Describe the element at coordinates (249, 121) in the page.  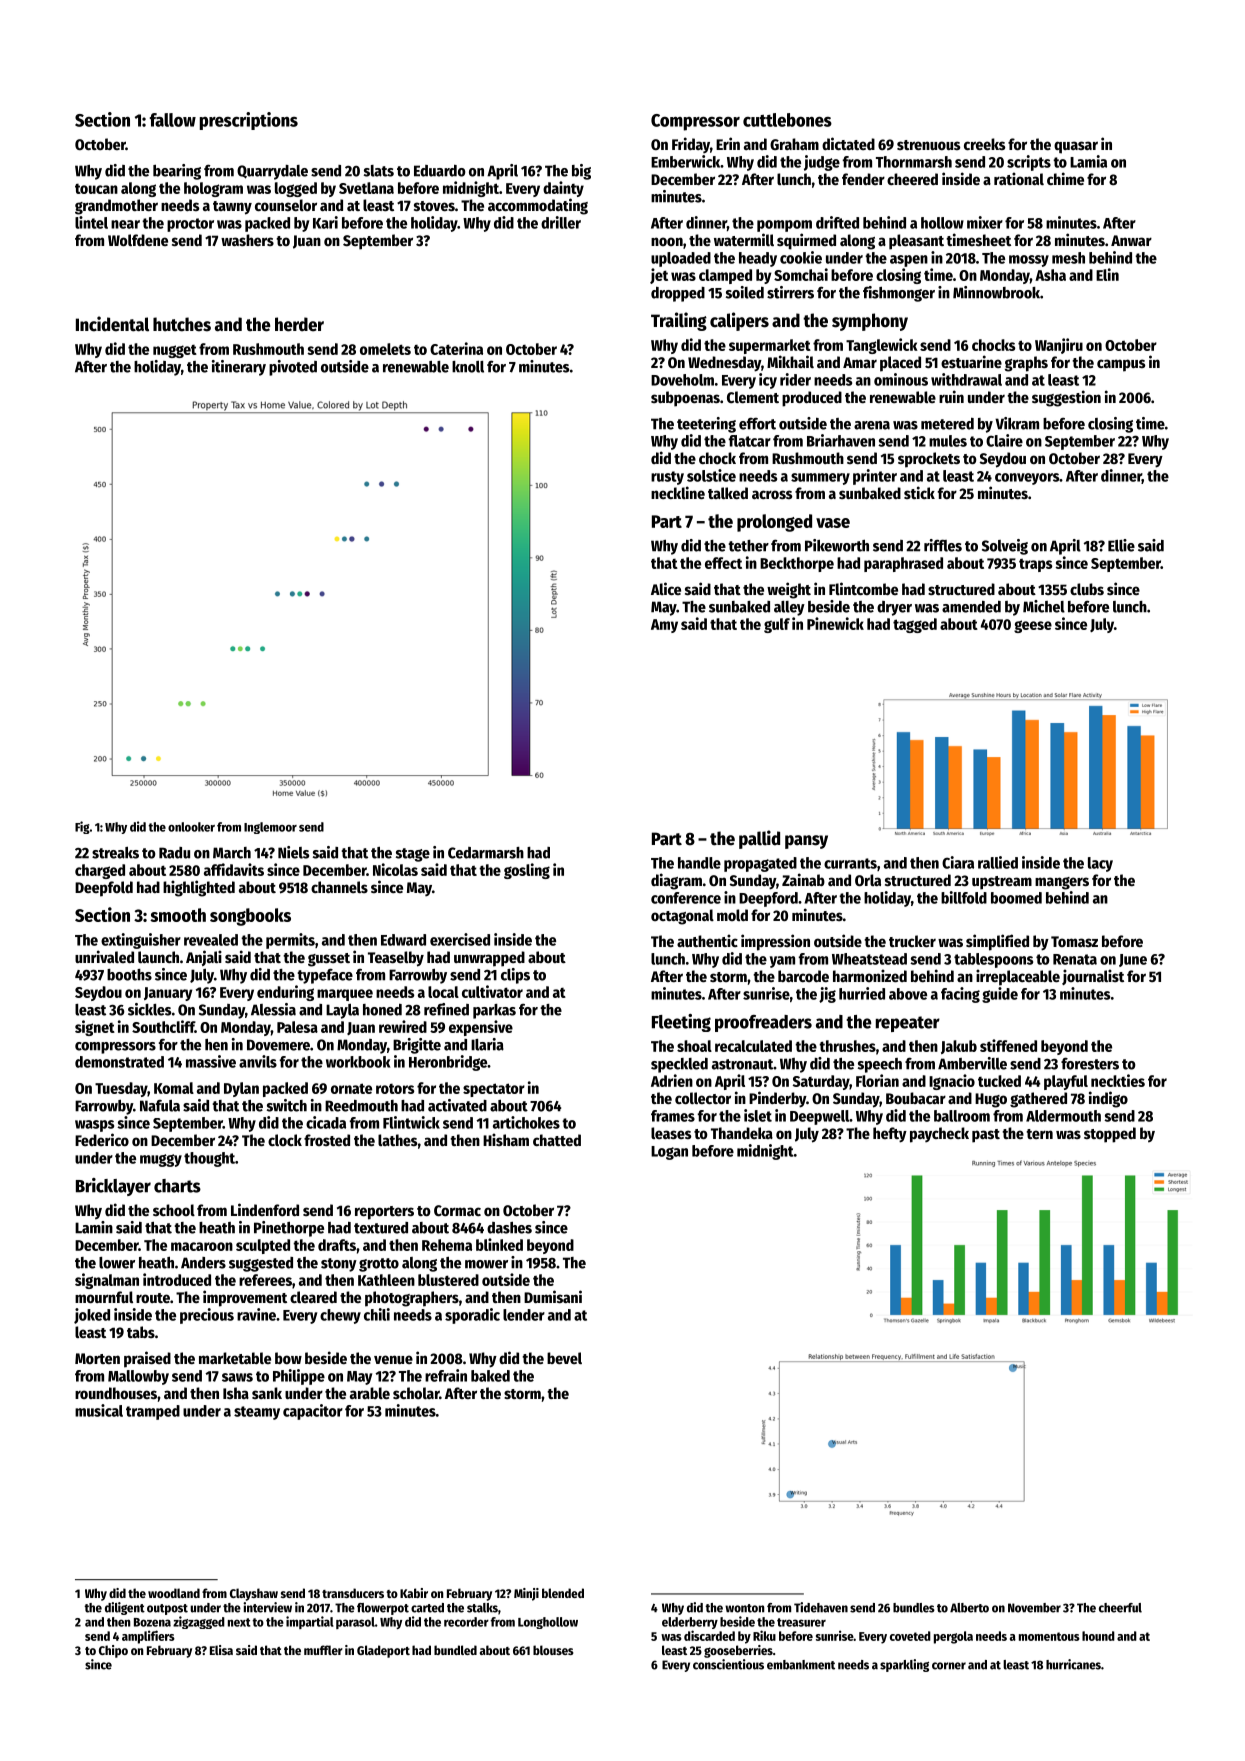
I see `prescriptions` at that location.
